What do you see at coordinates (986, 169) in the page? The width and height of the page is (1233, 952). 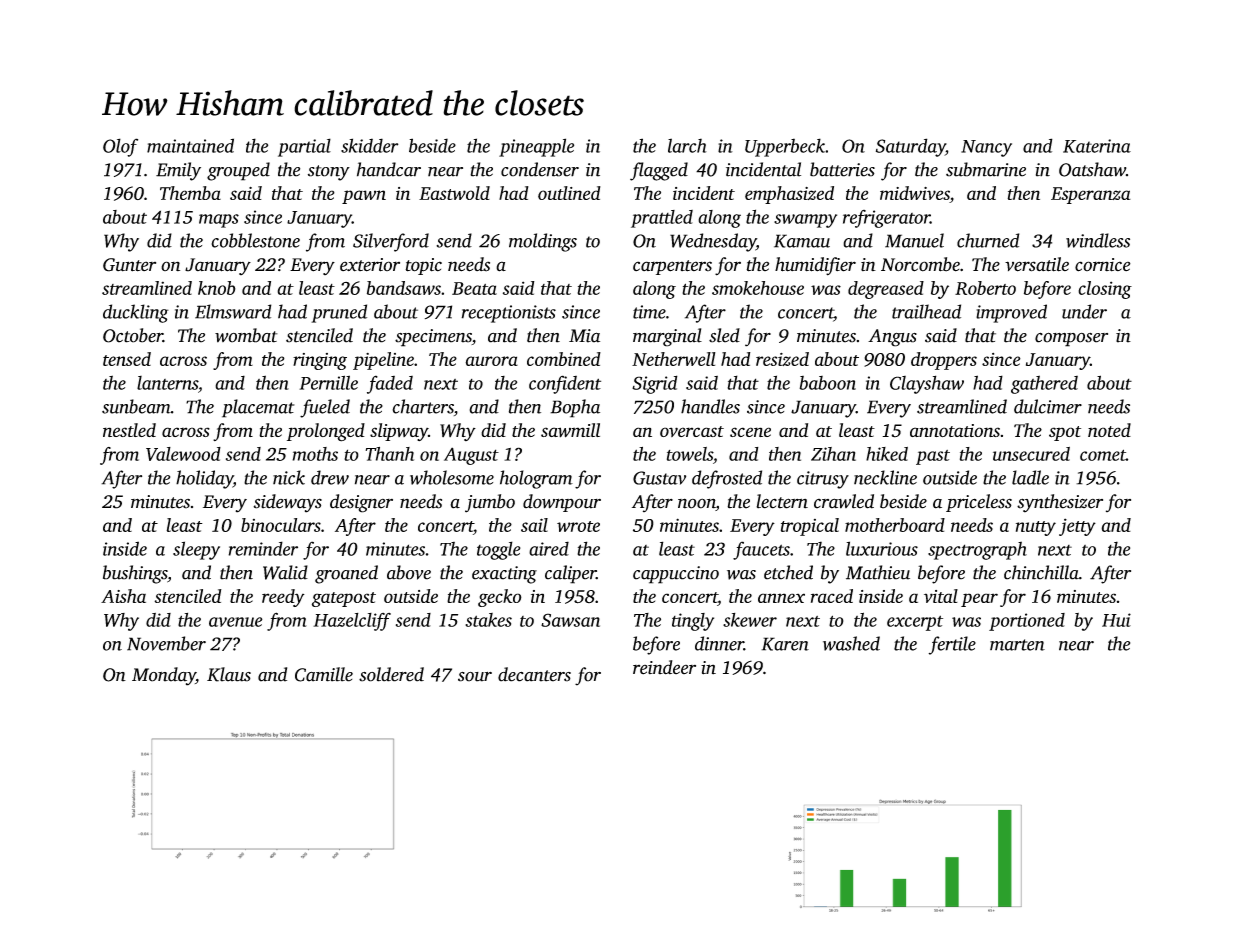 I see `submarine` at bounding box center [986, 169].
